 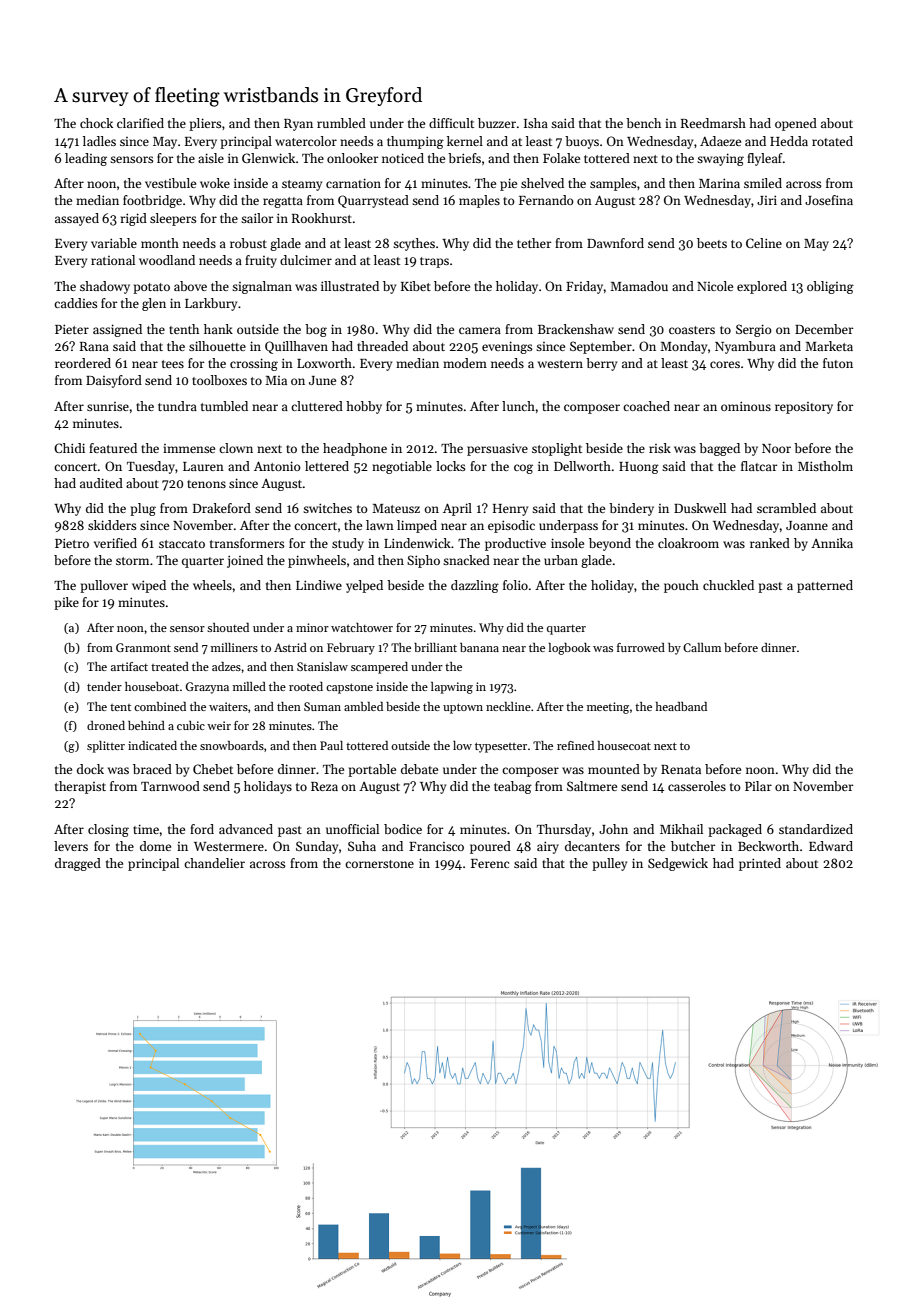 I want to click on logbook, so click(x=569, y=649).
